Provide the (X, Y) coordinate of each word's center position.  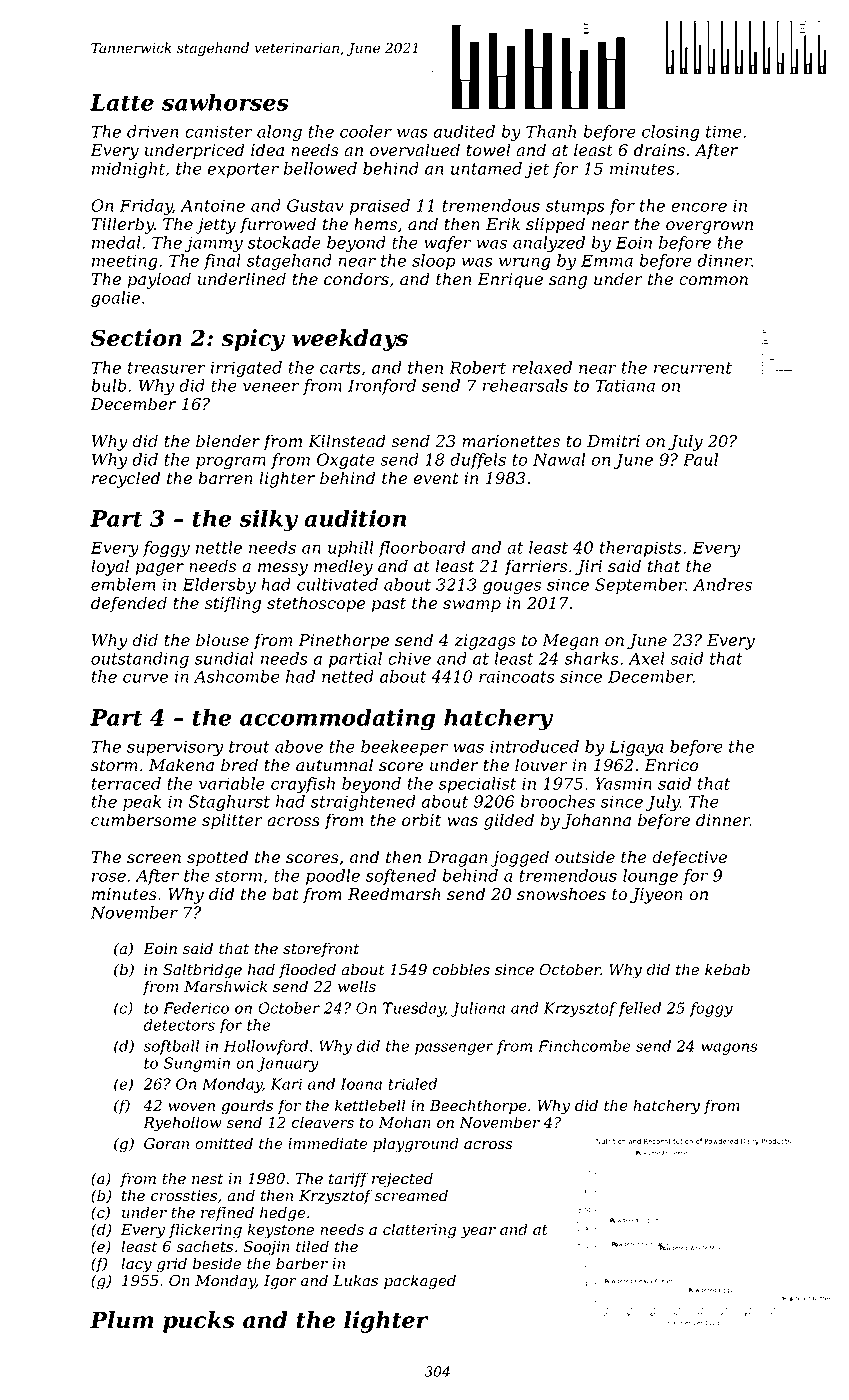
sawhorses (225, 102)
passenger (454, 1049)
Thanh (551, 131)
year (478, 1233)
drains (659, 150)
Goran (166, 1144)
